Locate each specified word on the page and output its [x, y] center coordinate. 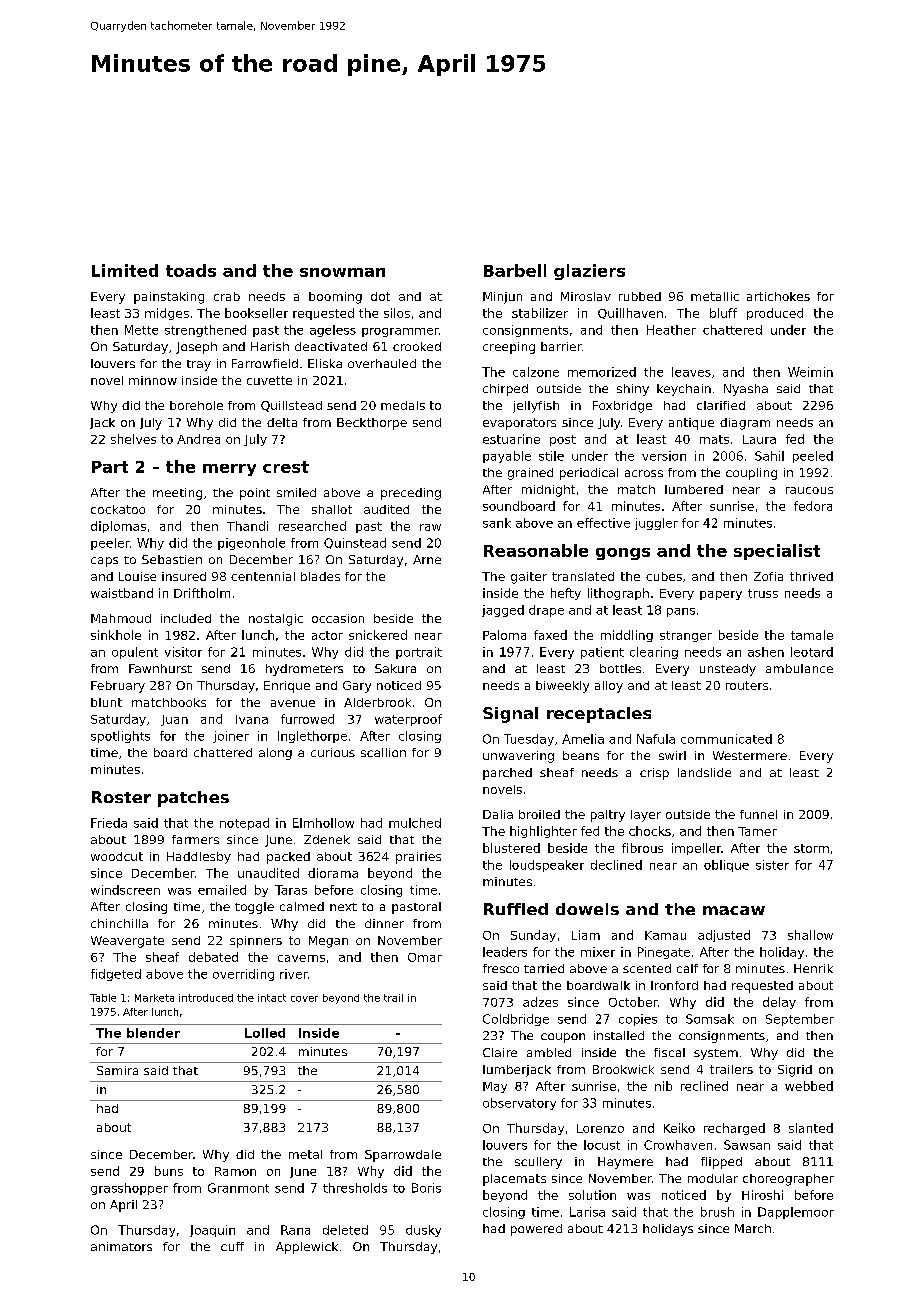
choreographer [788, 1180]
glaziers [589, 272]
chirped [505, 390]
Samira [117, 1070]
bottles [620, 668]
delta [282, 422]
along [275, 754]
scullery [538, 1163]
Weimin [810, 372]
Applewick [307, 1248]
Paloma [504, 635]
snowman [342, 272]
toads [191, 270]
